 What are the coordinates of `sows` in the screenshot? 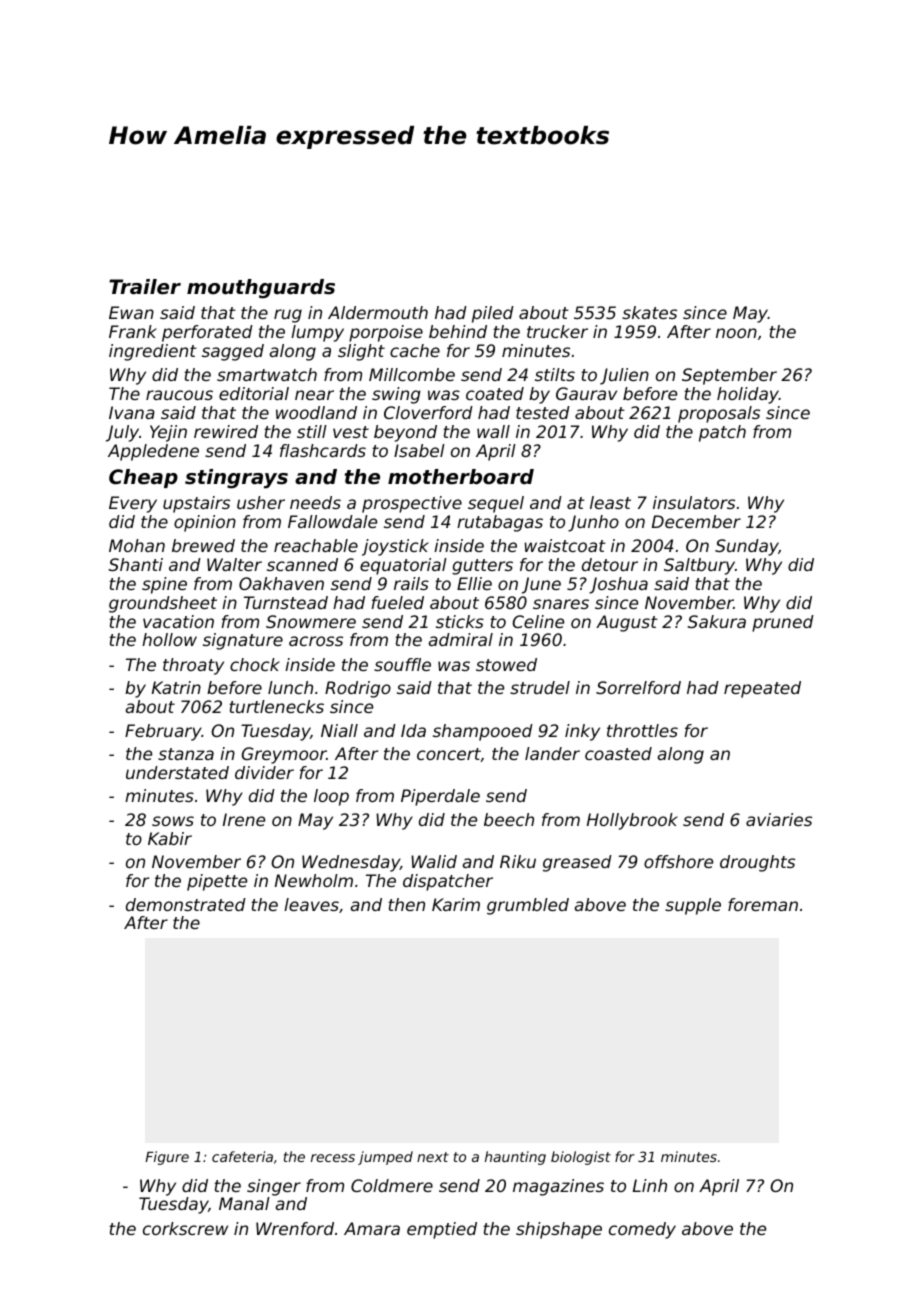 It's located at (173, 821).
